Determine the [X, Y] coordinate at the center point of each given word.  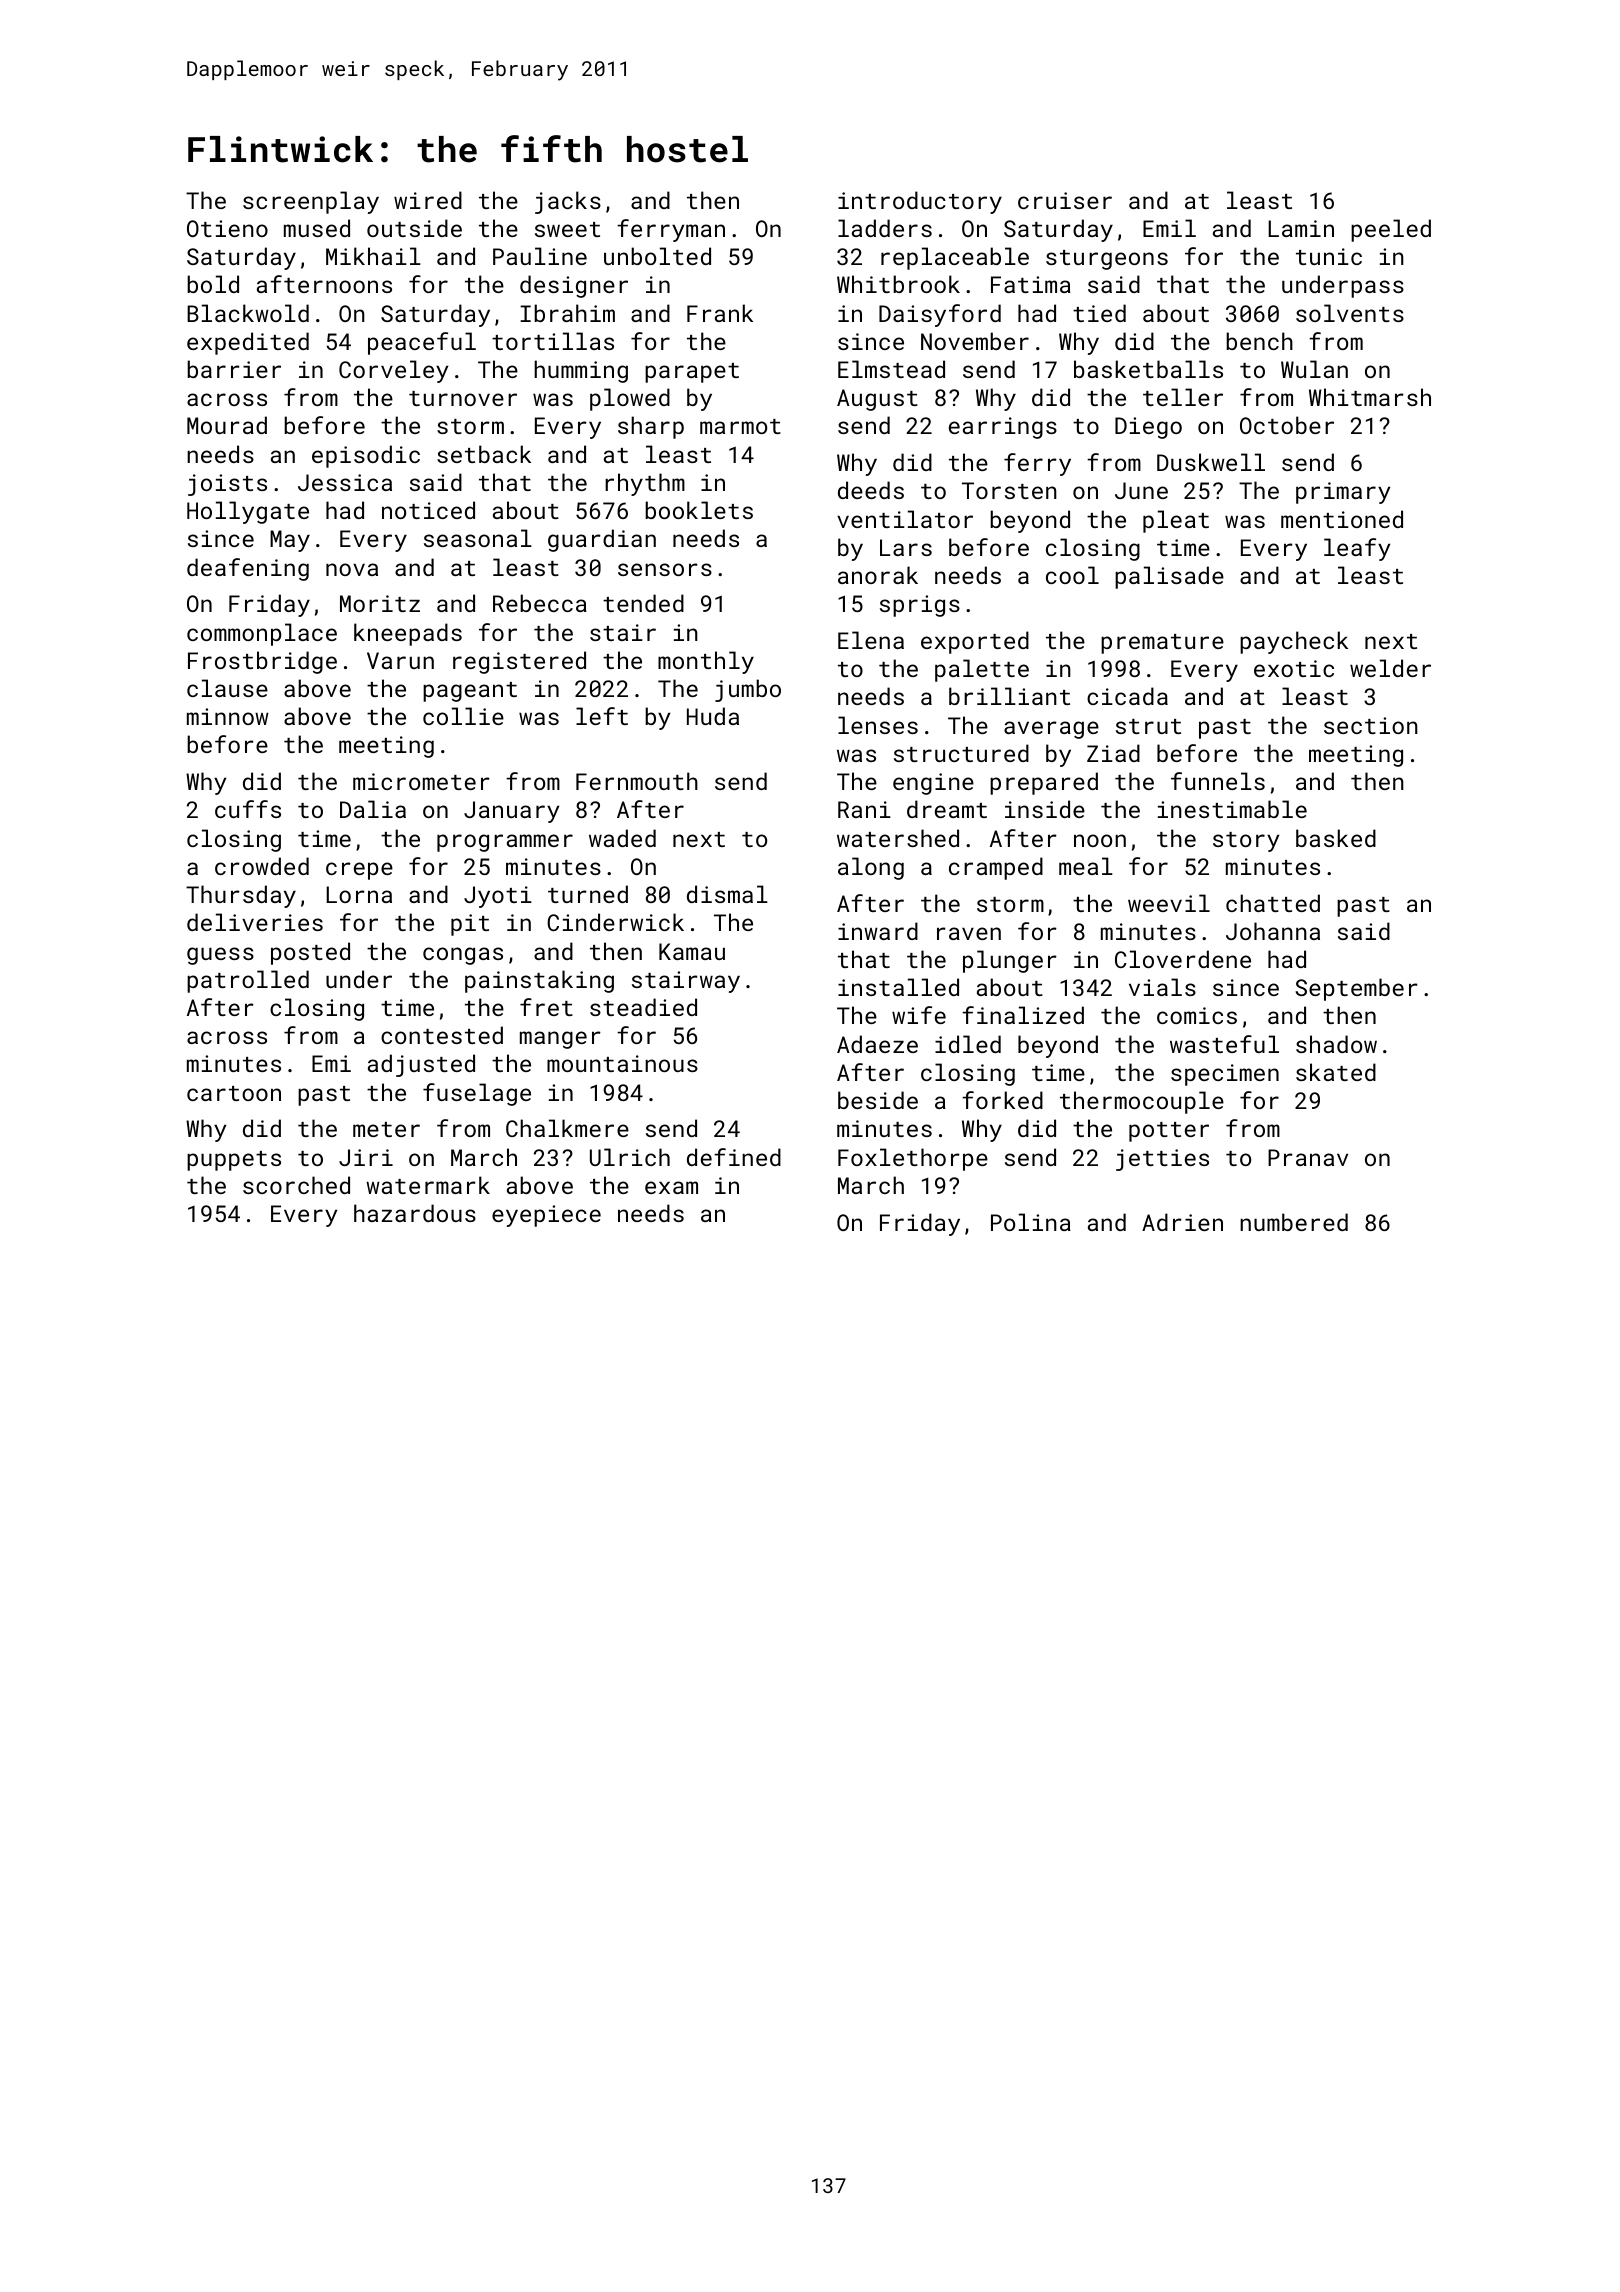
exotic [1294, 668]
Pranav [1308, 1157]
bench [1259, 341]
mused [317, 228]
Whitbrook [898, 284]
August [877, 400]
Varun [400, 660]
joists [227, 485]
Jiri [366, 1157]
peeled [1391, 230]
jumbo [748, 690]
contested [442, 1035]
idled [968, 1044]
